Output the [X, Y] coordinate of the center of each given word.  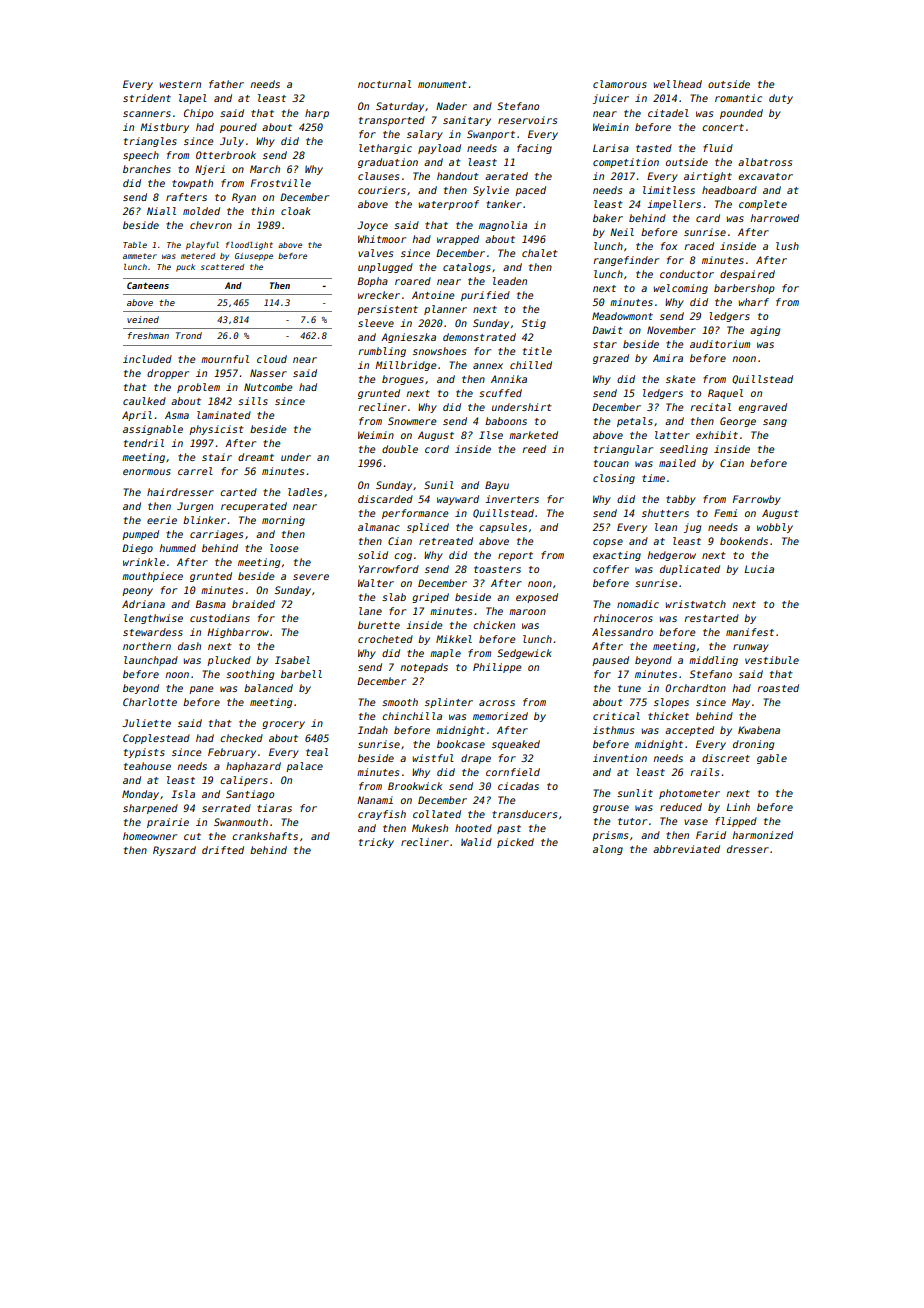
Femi [725, 513]
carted [238, 492]
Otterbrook [226, 155]
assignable [153, 430]
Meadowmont [622, 316]
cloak [296, 211]
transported [392, 121]
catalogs [467, 268]
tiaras [274, 808]
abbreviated [686, 849]
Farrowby [757, 500]
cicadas [518, 786]
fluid [718, 148]
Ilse [491, 435]
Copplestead [156, 739]
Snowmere [412, 421]
